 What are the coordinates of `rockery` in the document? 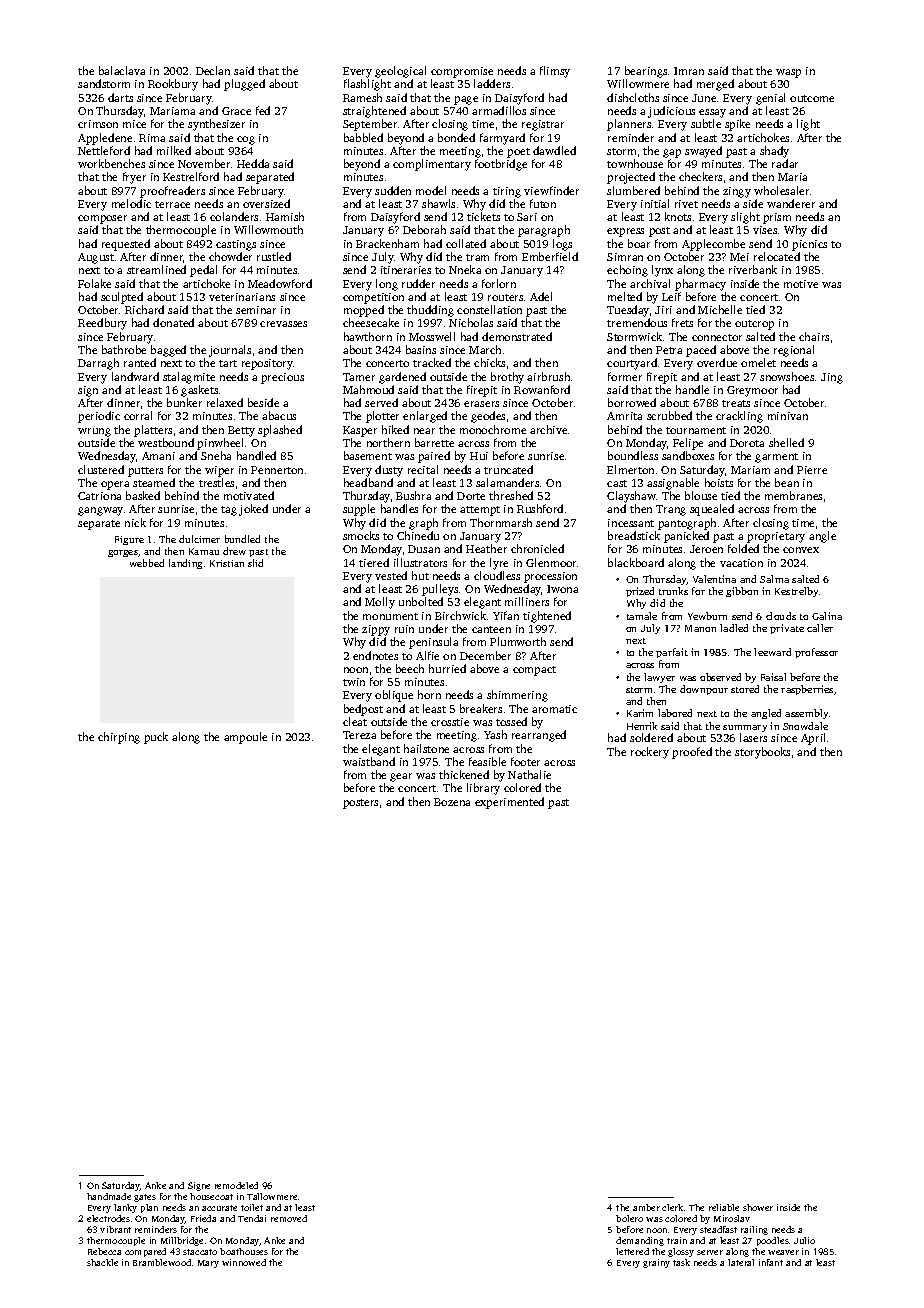 It's located at (650, 753).
